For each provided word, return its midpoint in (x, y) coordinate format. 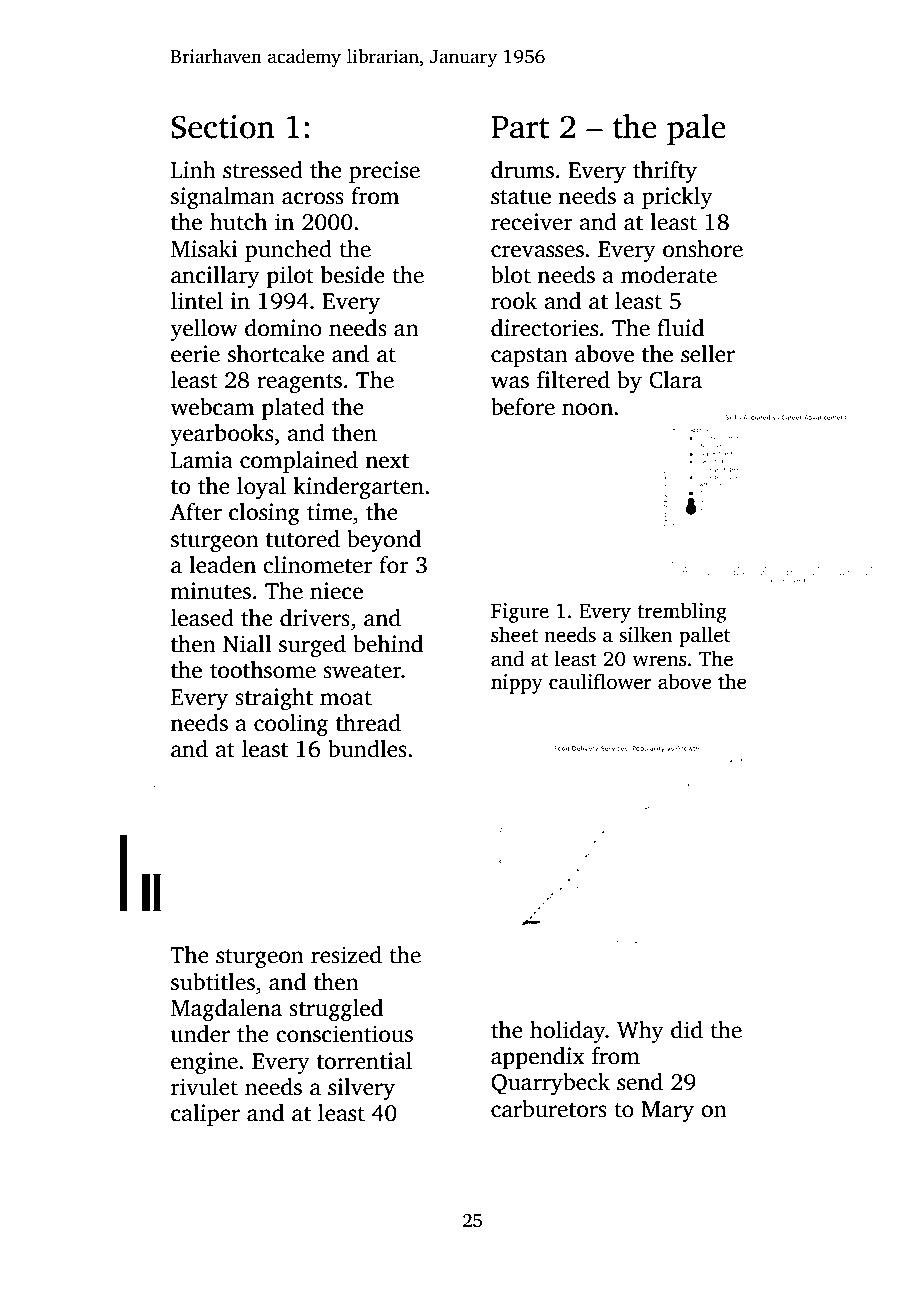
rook (514, 301)
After (196, 512)
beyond (384, 541)
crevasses (537, 251)
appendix (538, 1058)
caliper (205, 1115)
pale (696, 129)
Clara (675, 380)
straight (274, 699)
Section (223, 127)
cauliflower (600, 681)
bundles (367, 749)
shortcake (276, 354)
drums (522, 170)
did (687, 1030)
